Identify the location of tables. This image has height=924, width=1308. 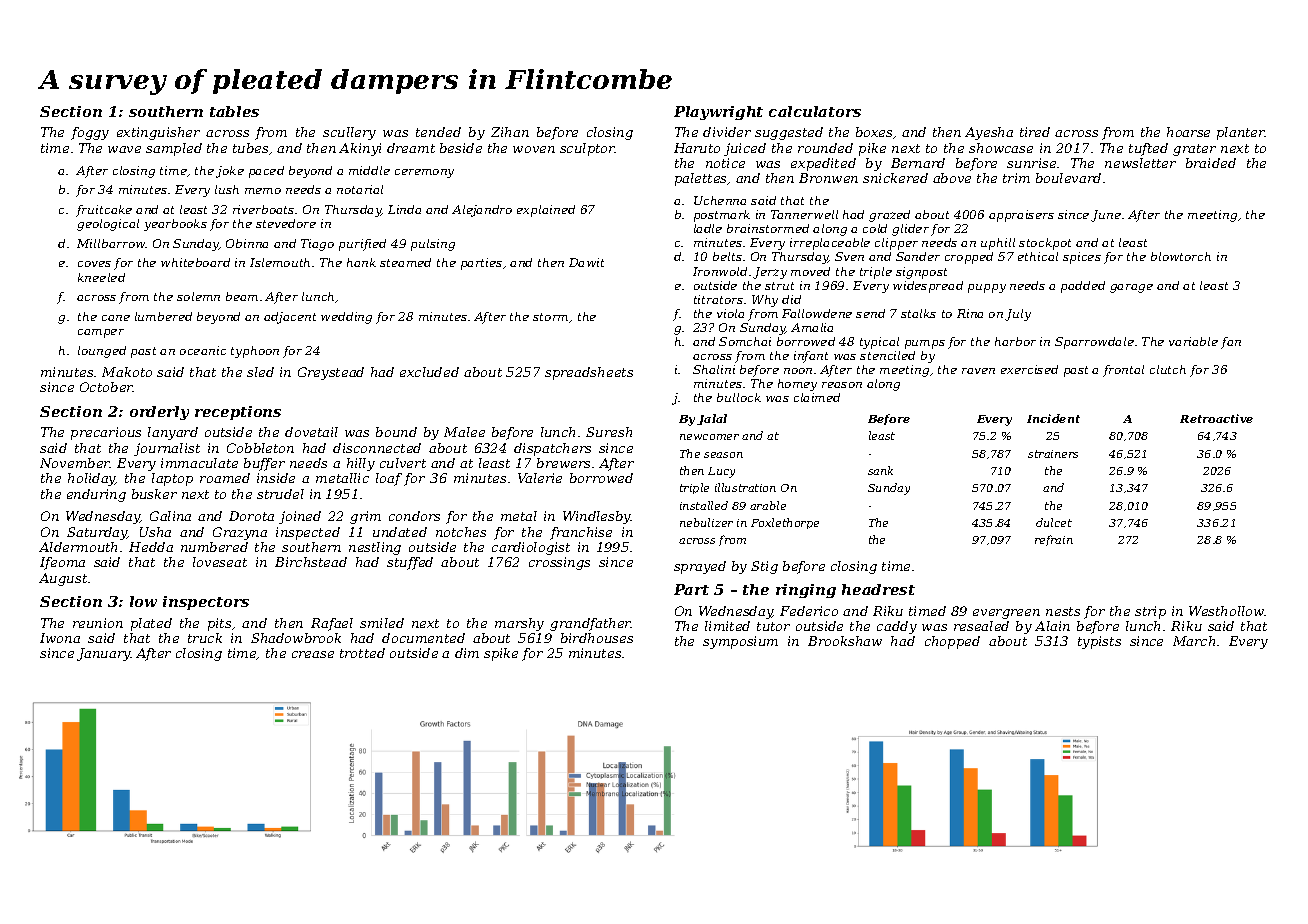
(234, 111).
